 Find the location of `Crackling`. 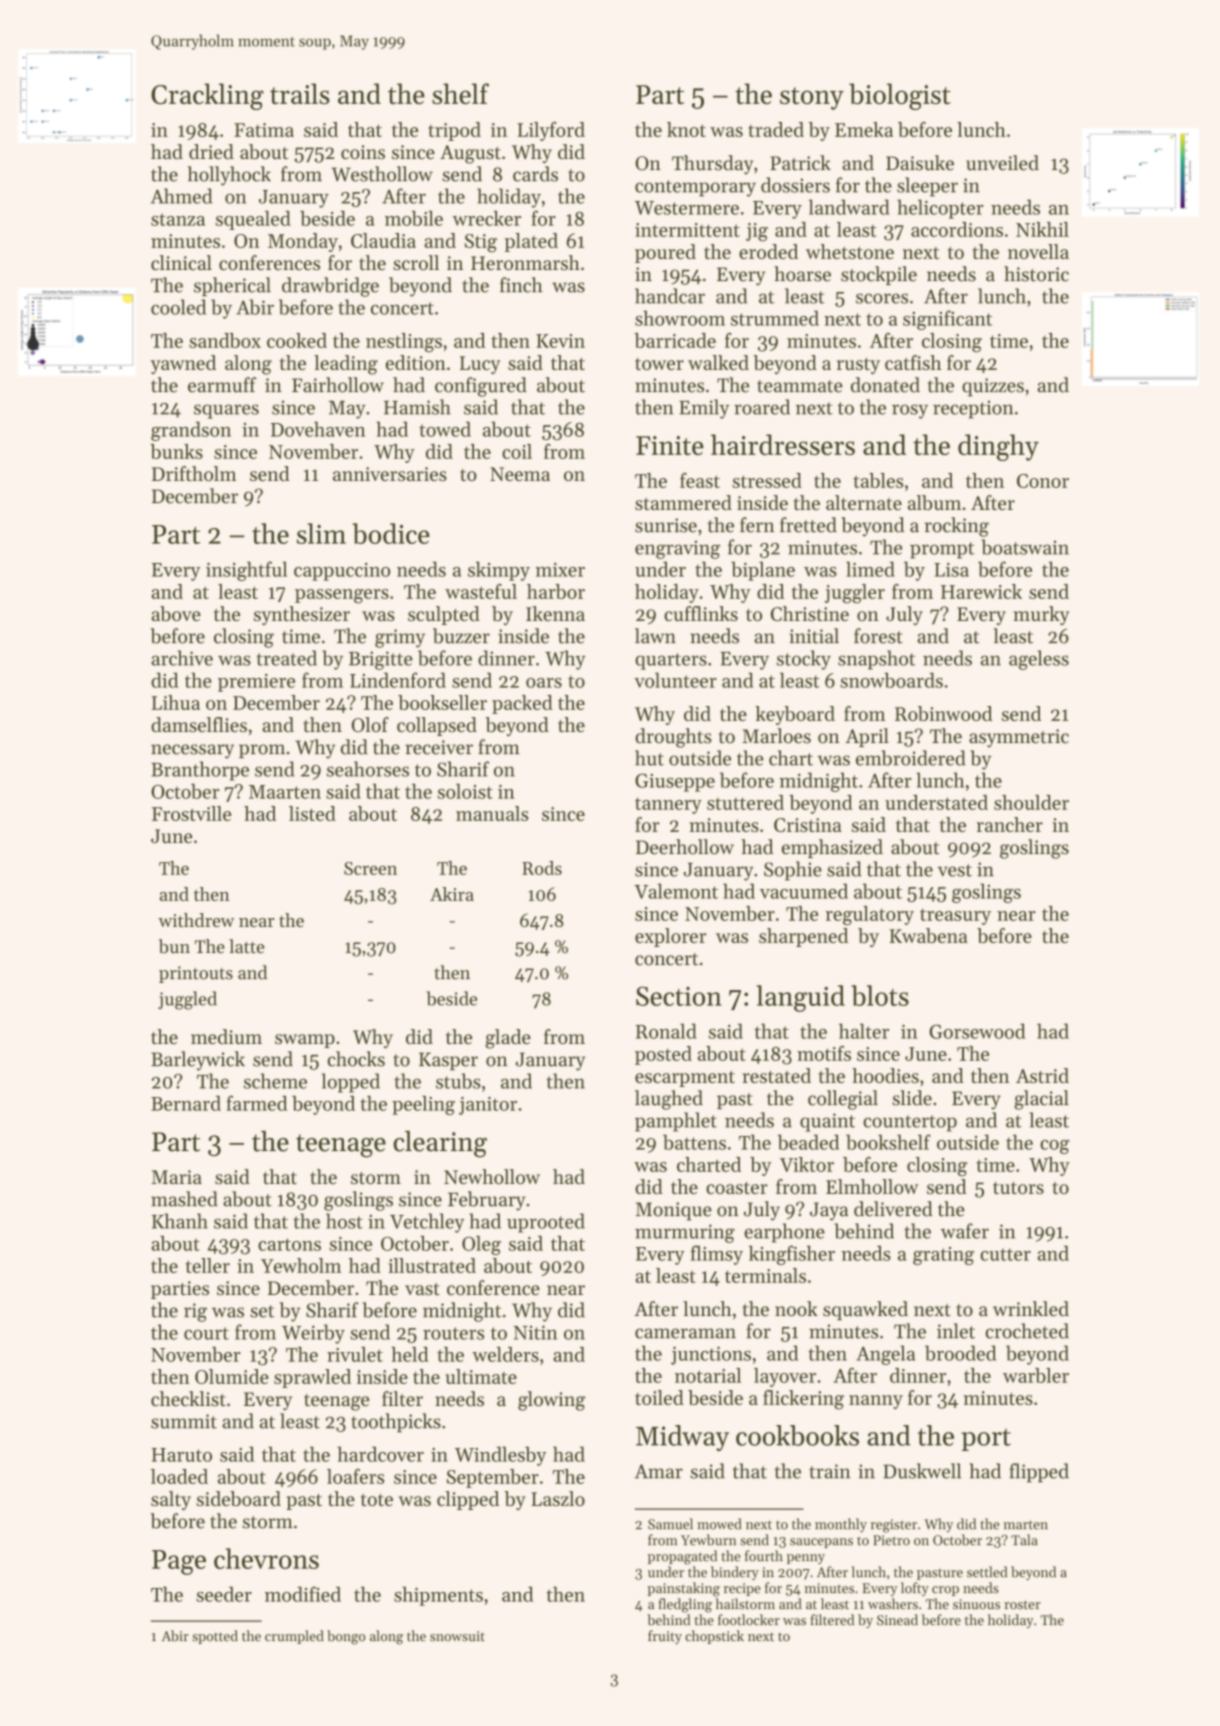

Crackling is located at coordinates (207, 96).
